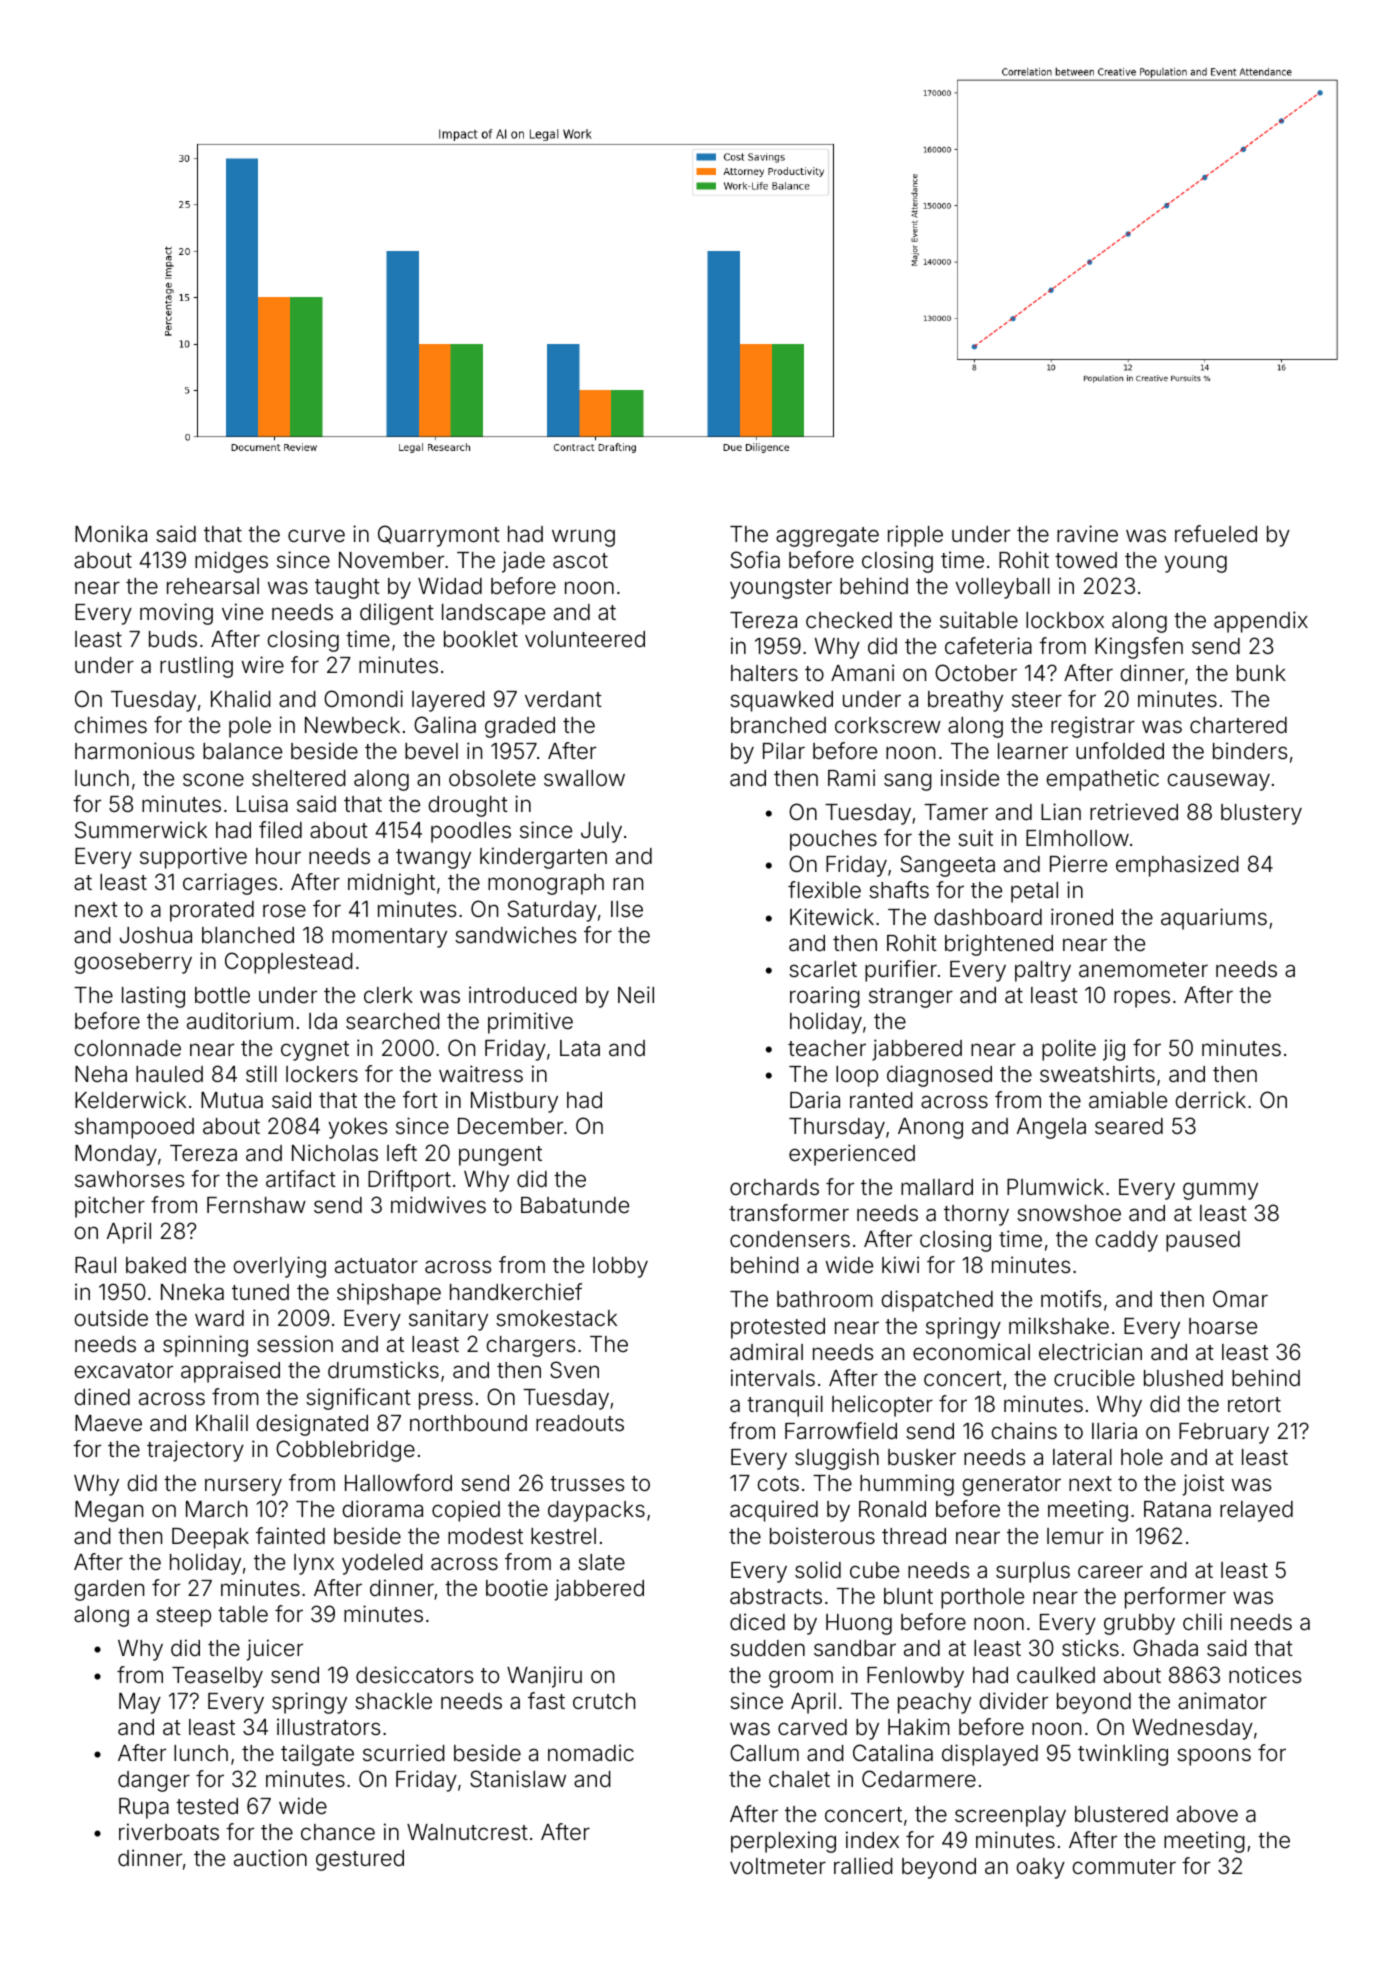 This document has height=1969, width=1386. I want to click on refueled, so click(1216, 534).
